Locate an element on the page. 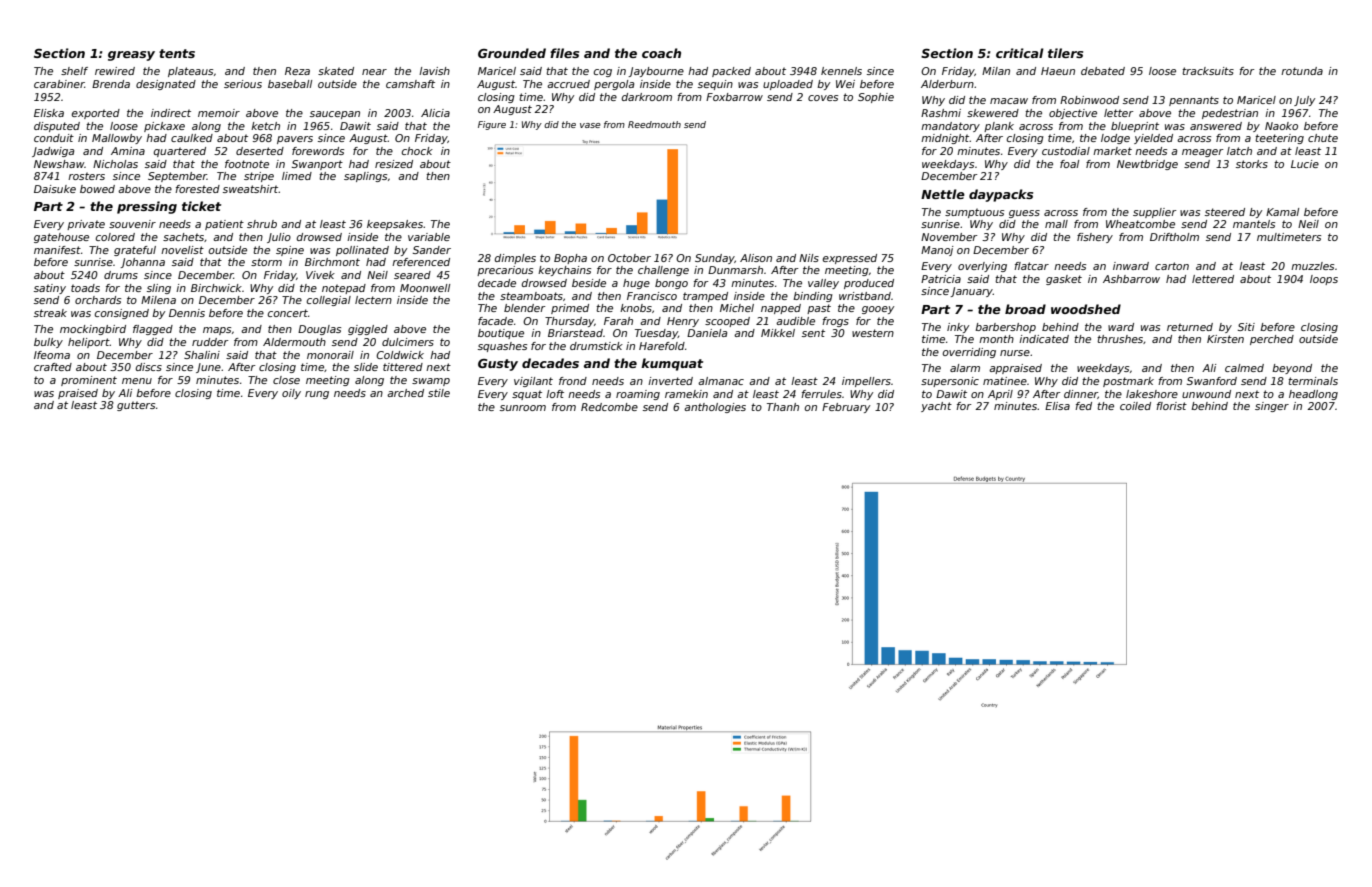 This document has height=887, width=1372. chute is located at coordinates (1323, 138).
